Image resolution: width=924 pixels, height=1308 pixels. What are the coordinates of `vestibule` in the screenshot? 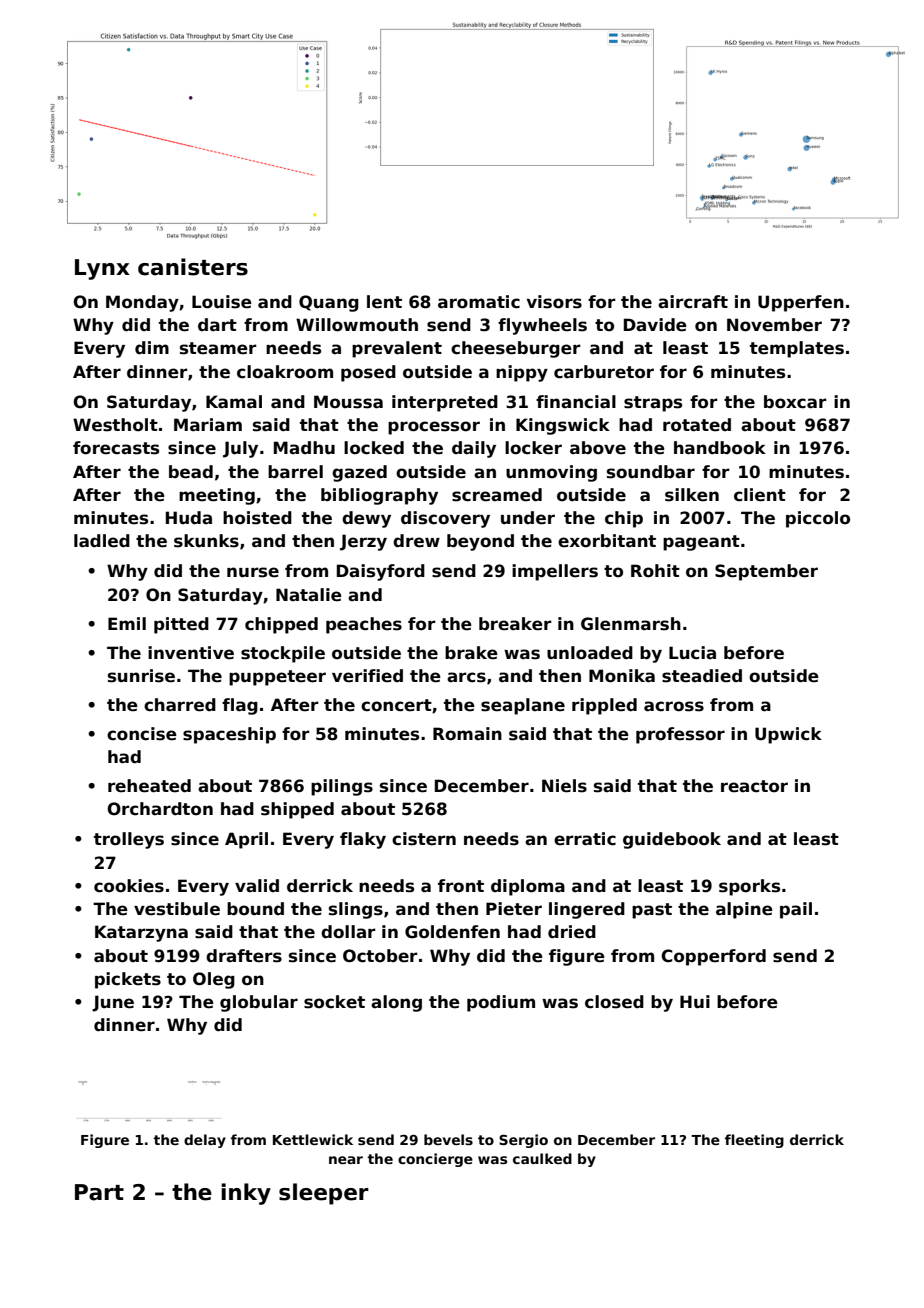 It's located at (177, 909).
